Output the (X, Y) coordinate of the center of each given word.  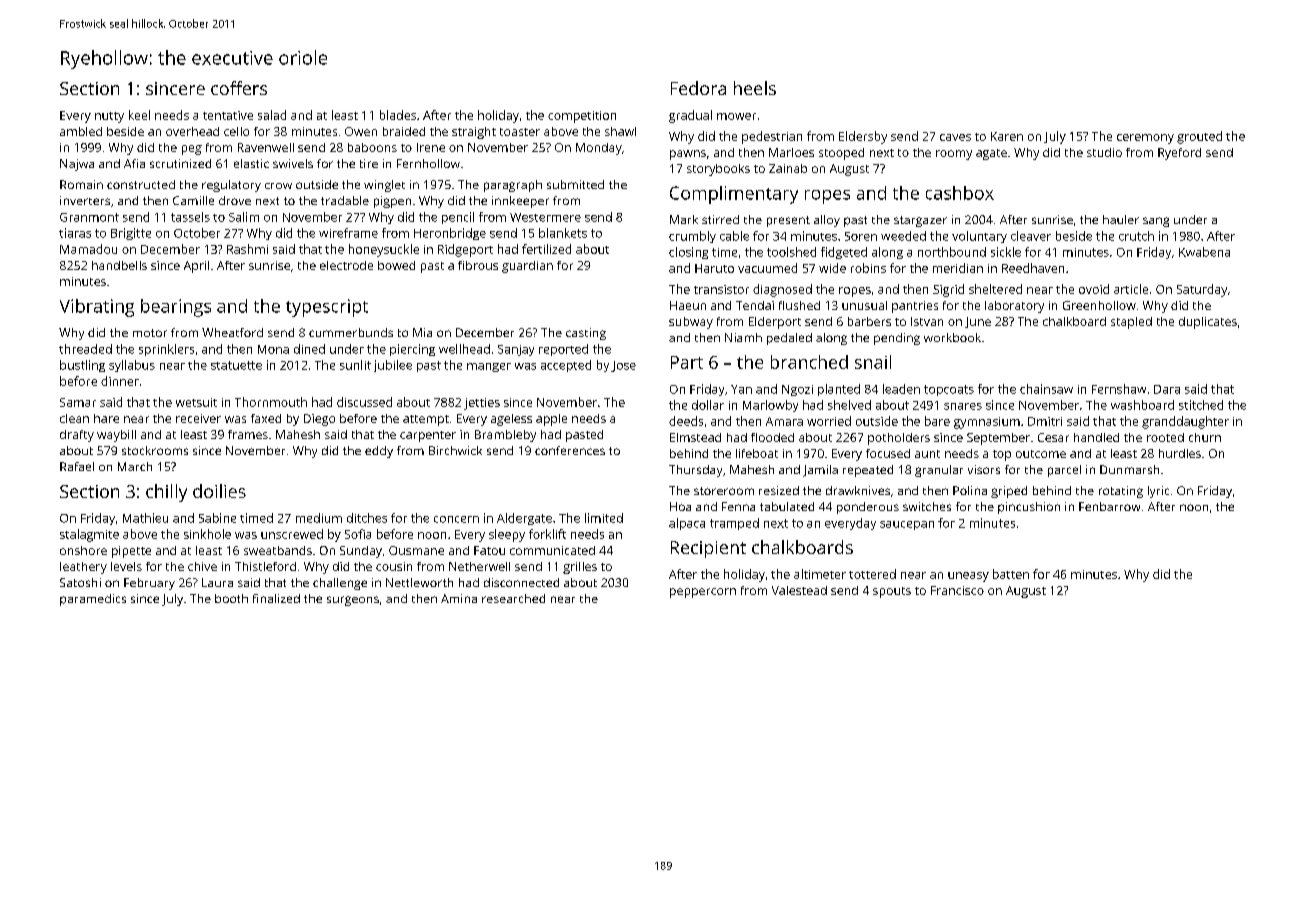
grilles (580, 568)
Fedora (698, 88)
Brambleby (505, 436)
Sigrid (948, 290)
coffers (239, 88)
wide (832, 268)
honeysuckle (384, 250)
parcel (1064, 471)
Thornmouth (271, 402)
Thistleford (265, 566)
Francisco (957, 590)
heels (755, 88)
